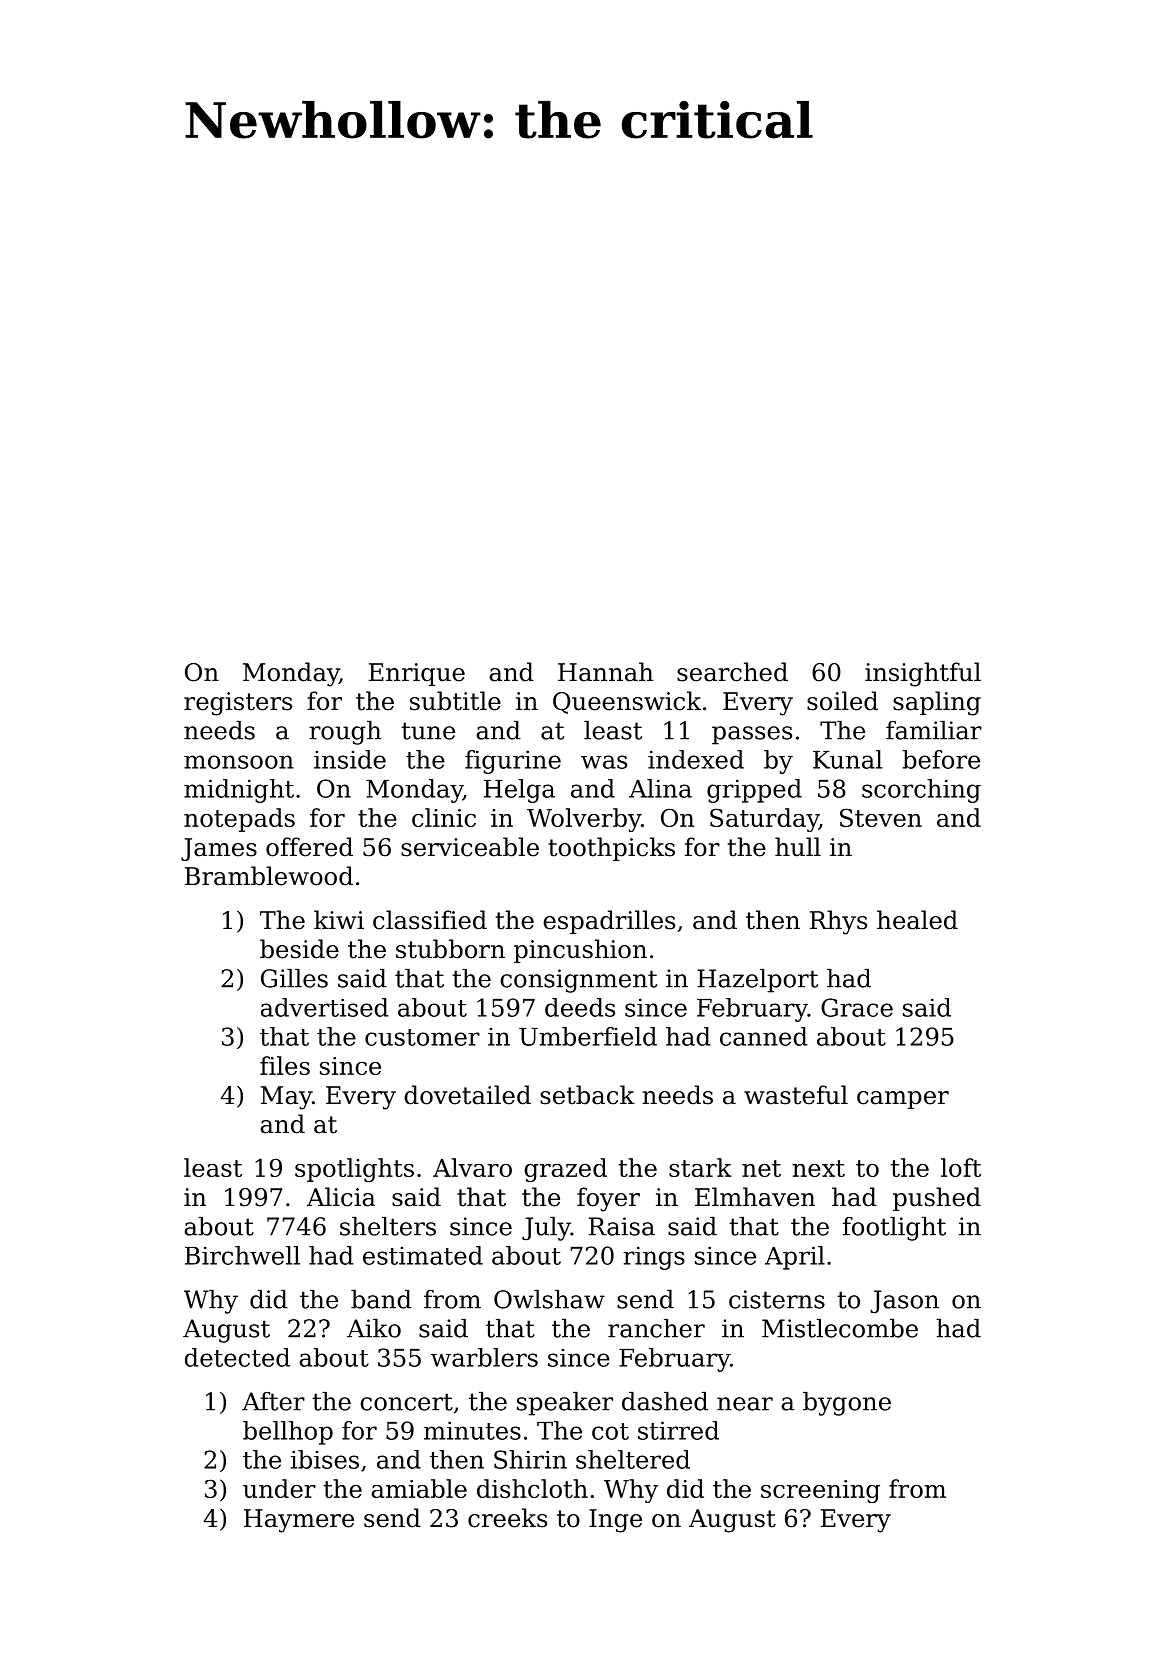 The height and width of the screenshot is (1654, 1165). Describe the element at coordinates (660, 788) in the screenshot. I see `Alina` at that location.
